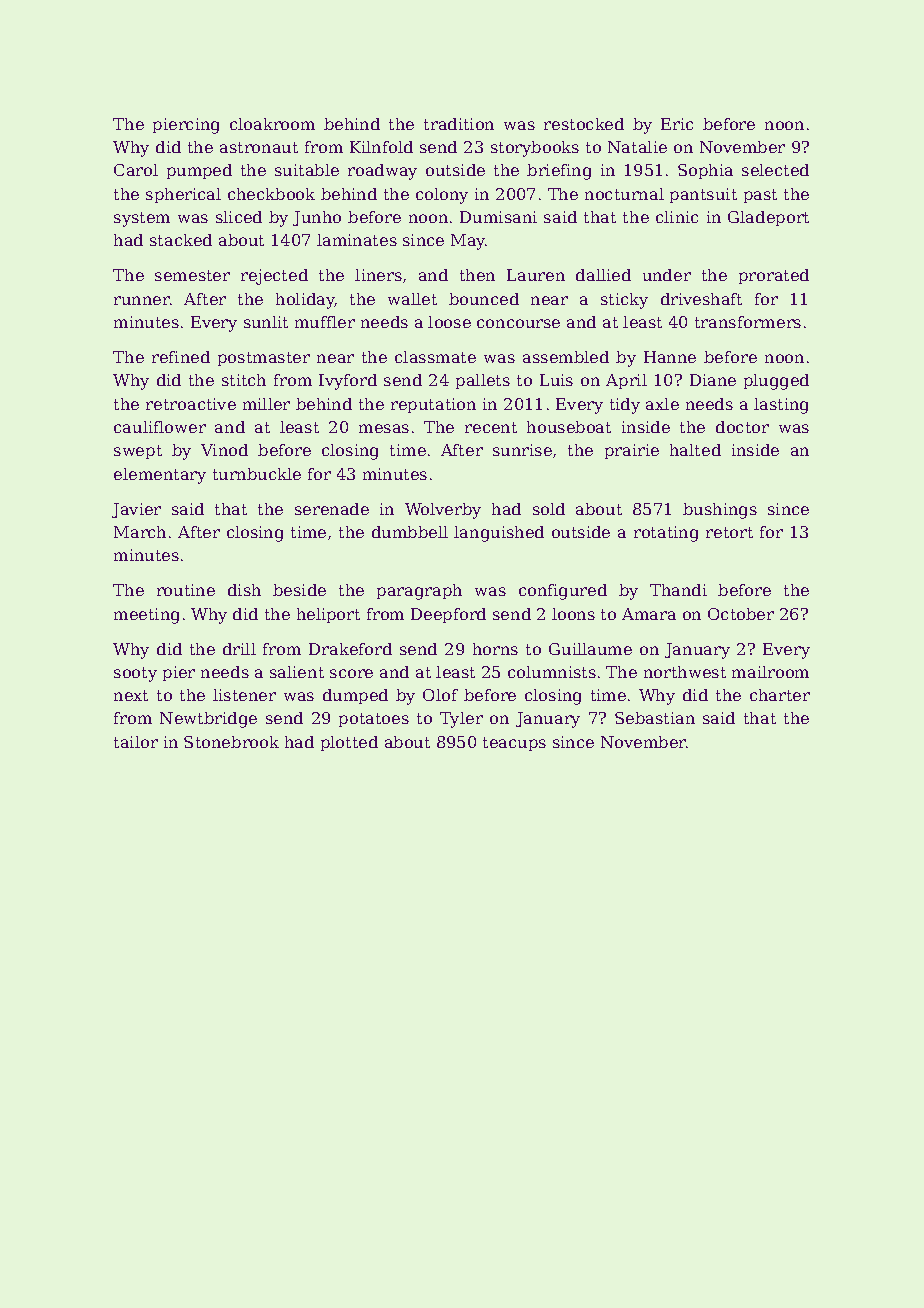  Describe the element at coordinates (459, 124) in the screenshot. I see `tradition` at that location.
